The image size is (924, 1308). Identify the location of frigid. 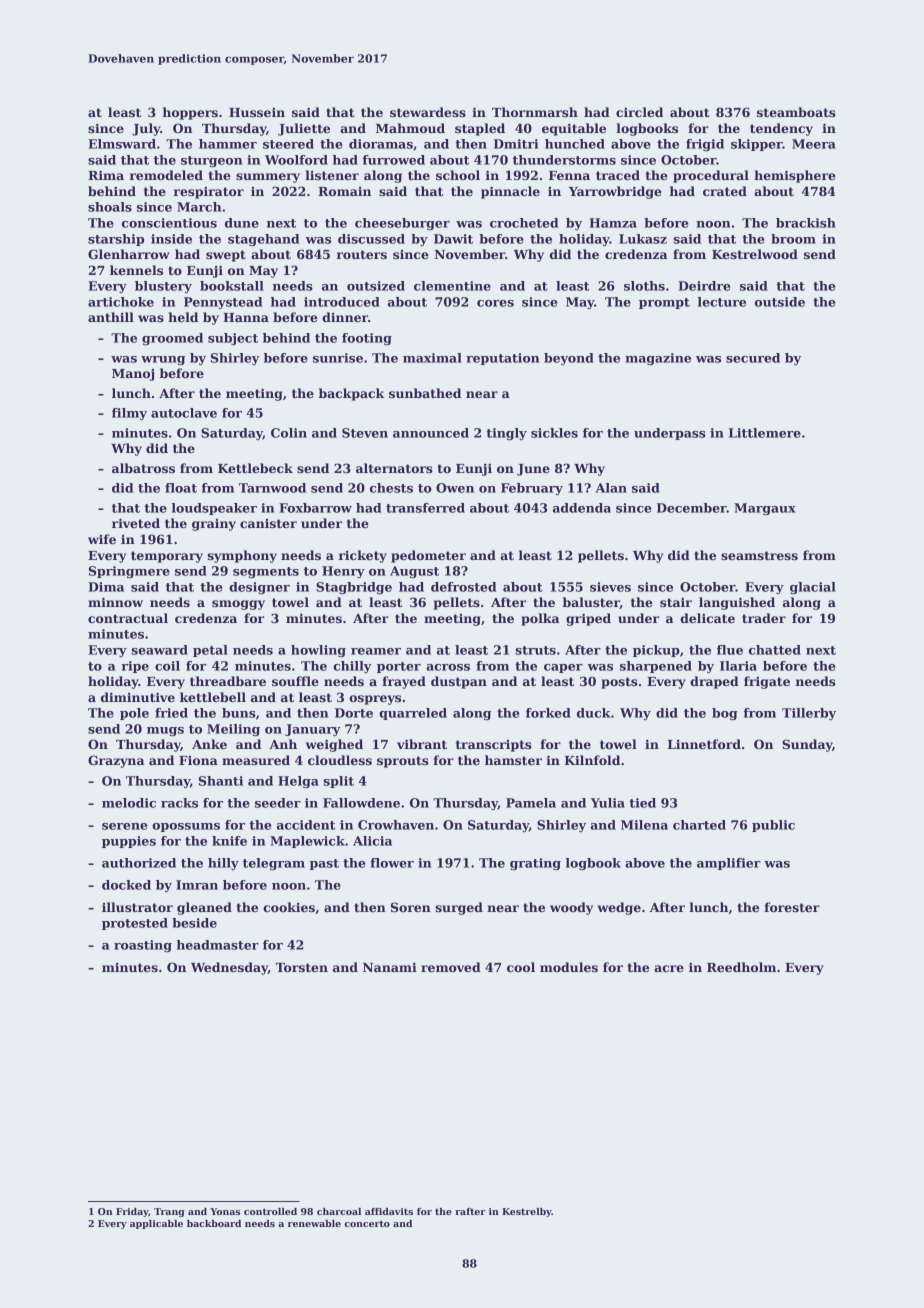
(705, 145).
